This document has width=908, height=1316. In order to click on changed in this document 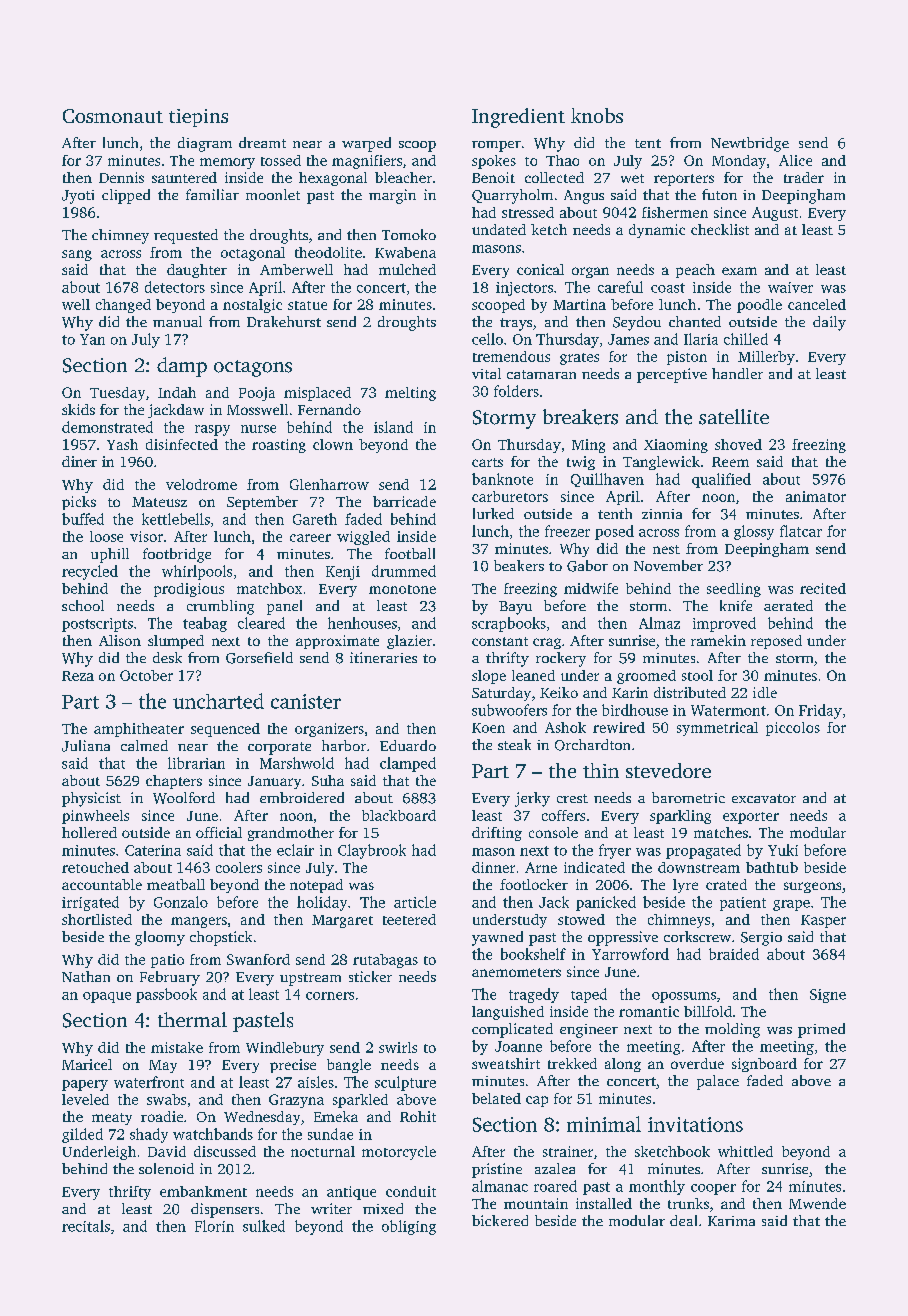, I will do `click(123, 306)`.
